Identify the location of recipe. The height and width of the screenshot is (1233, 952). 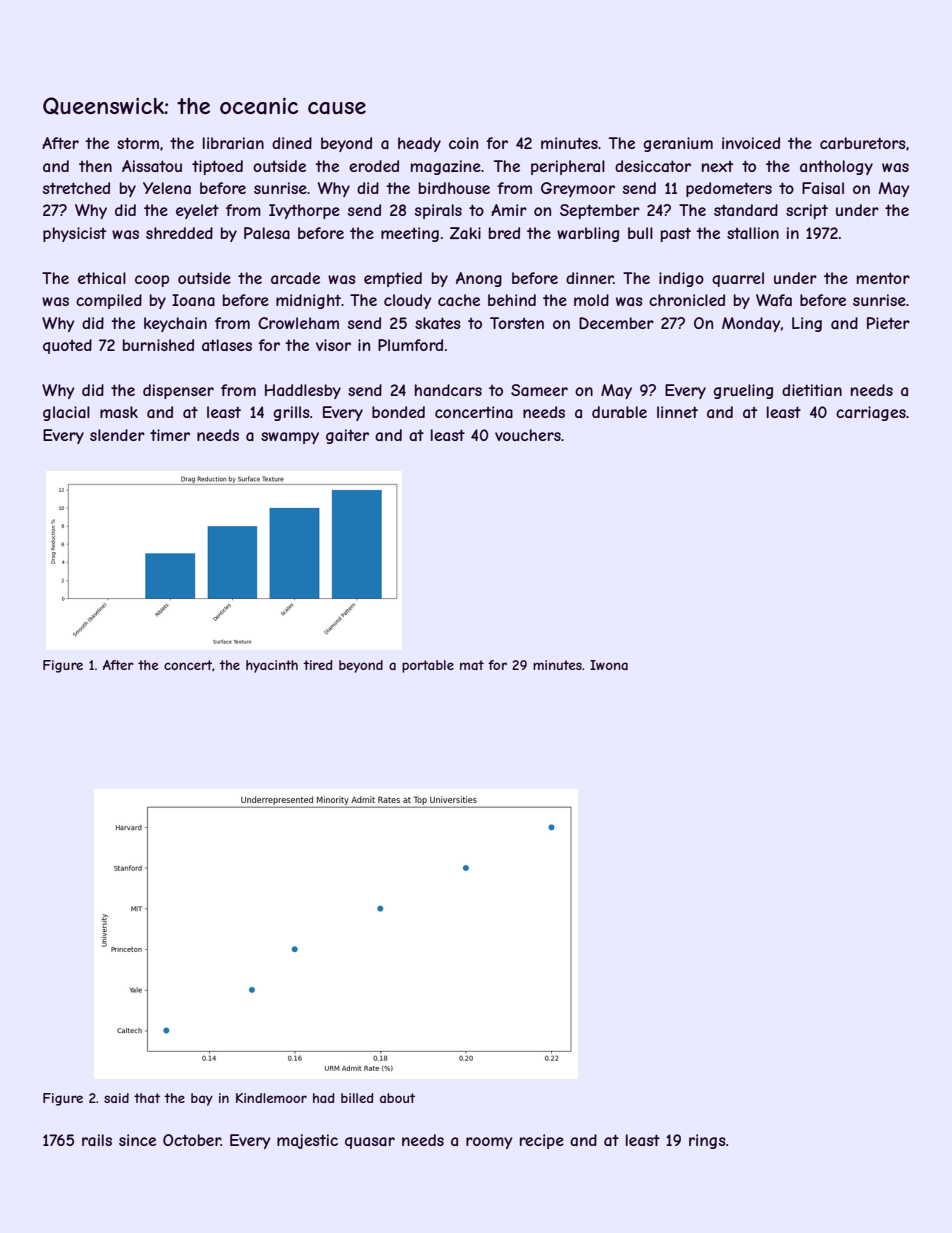
(542, 1141).
